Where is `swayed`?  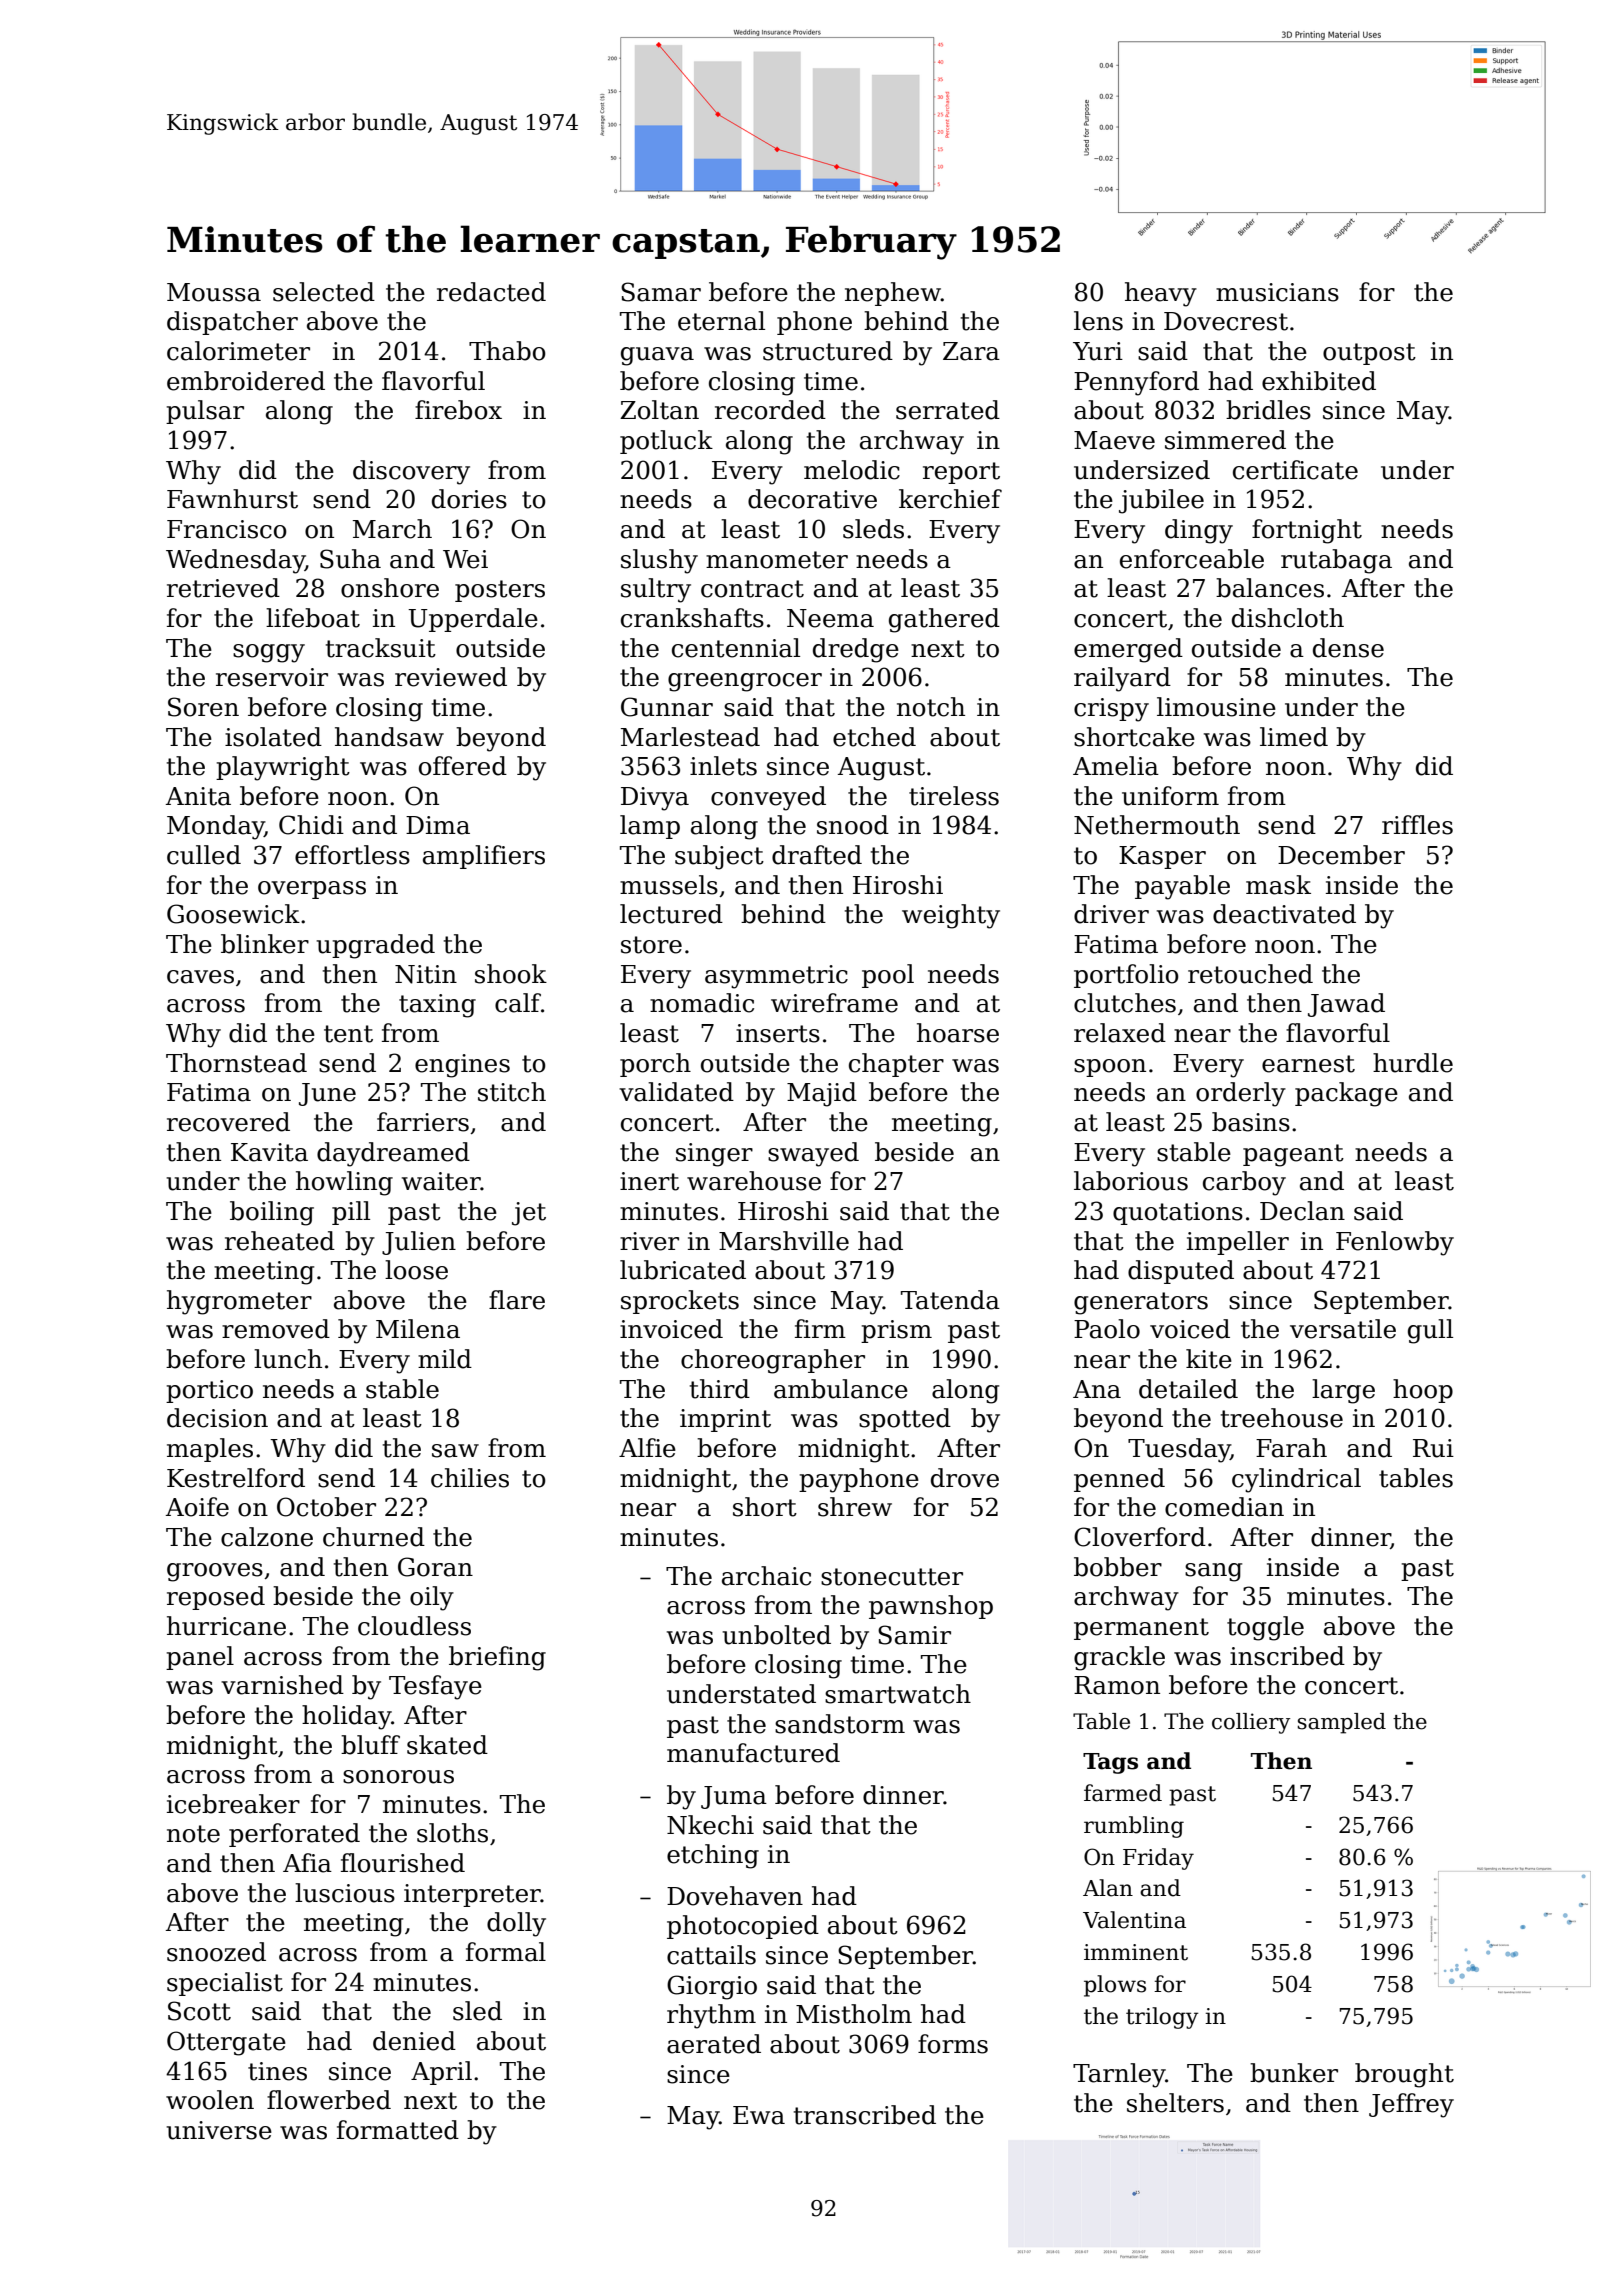
swayed is located at coordinates (813, 1154).
